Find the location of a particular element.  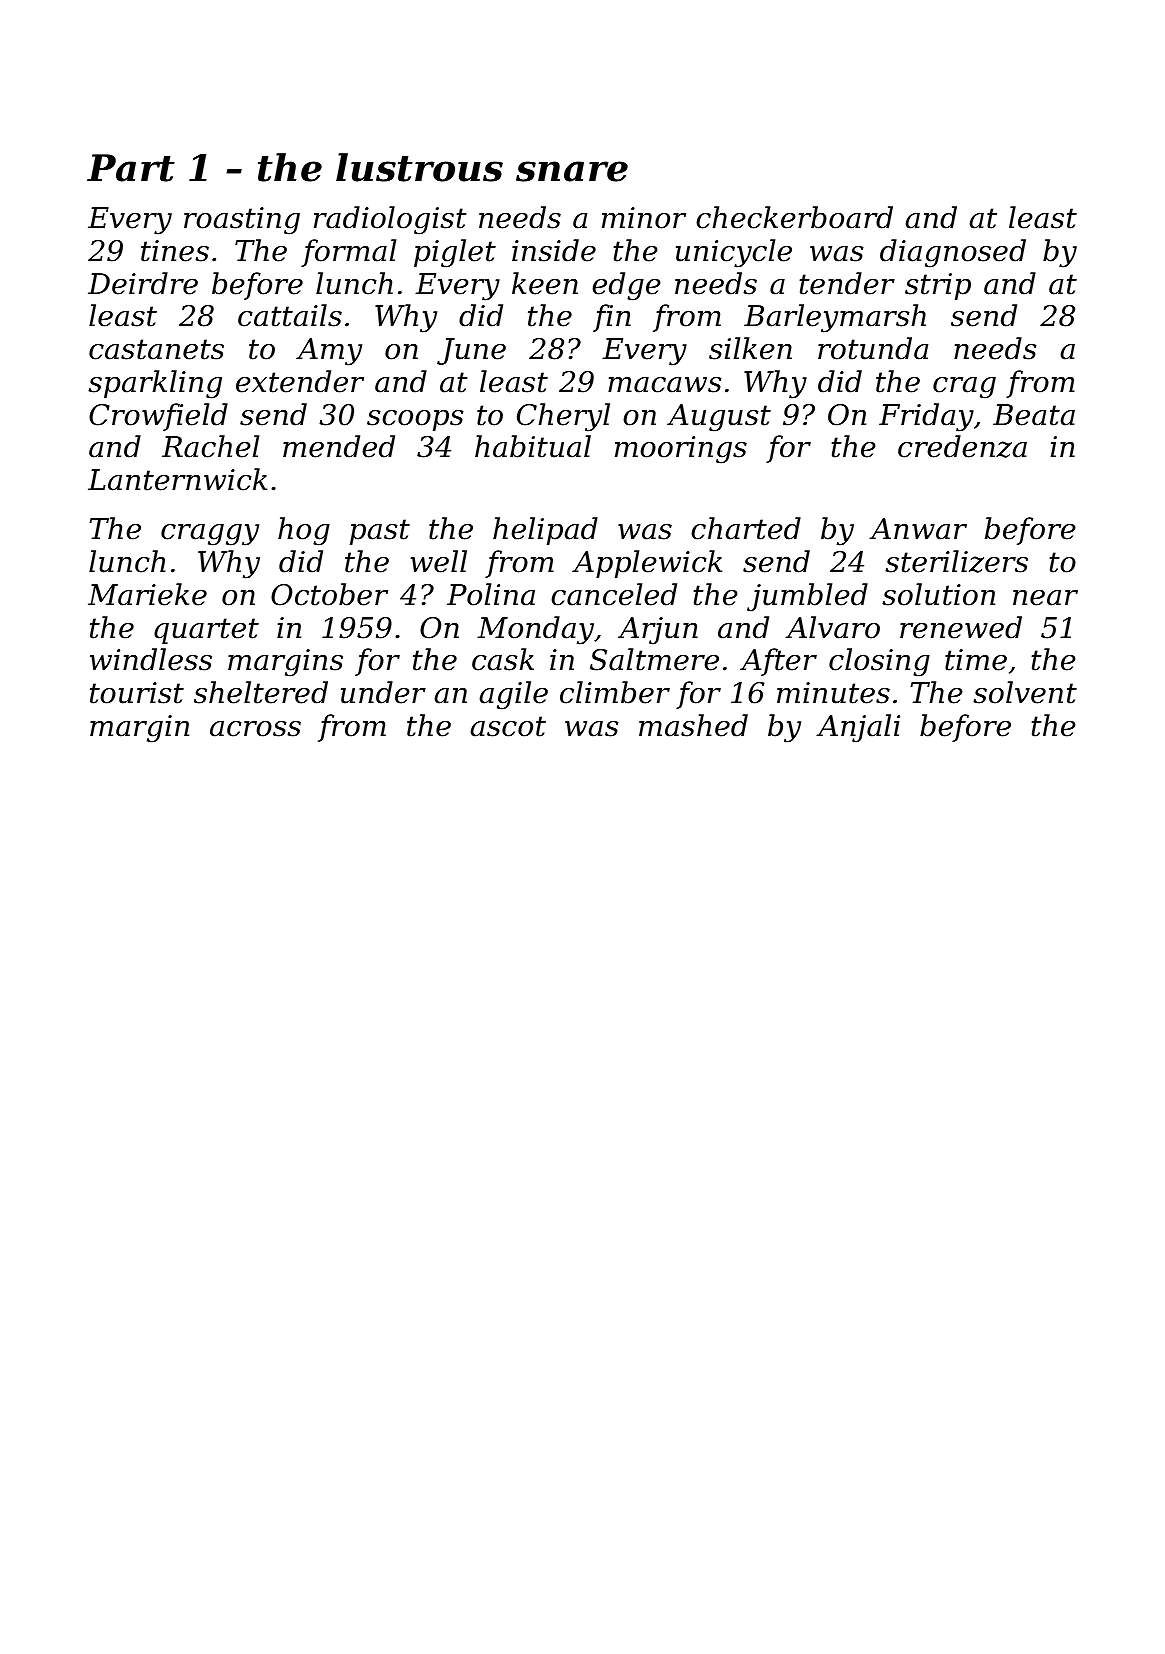

Part is located at coordinates (131, 168).
